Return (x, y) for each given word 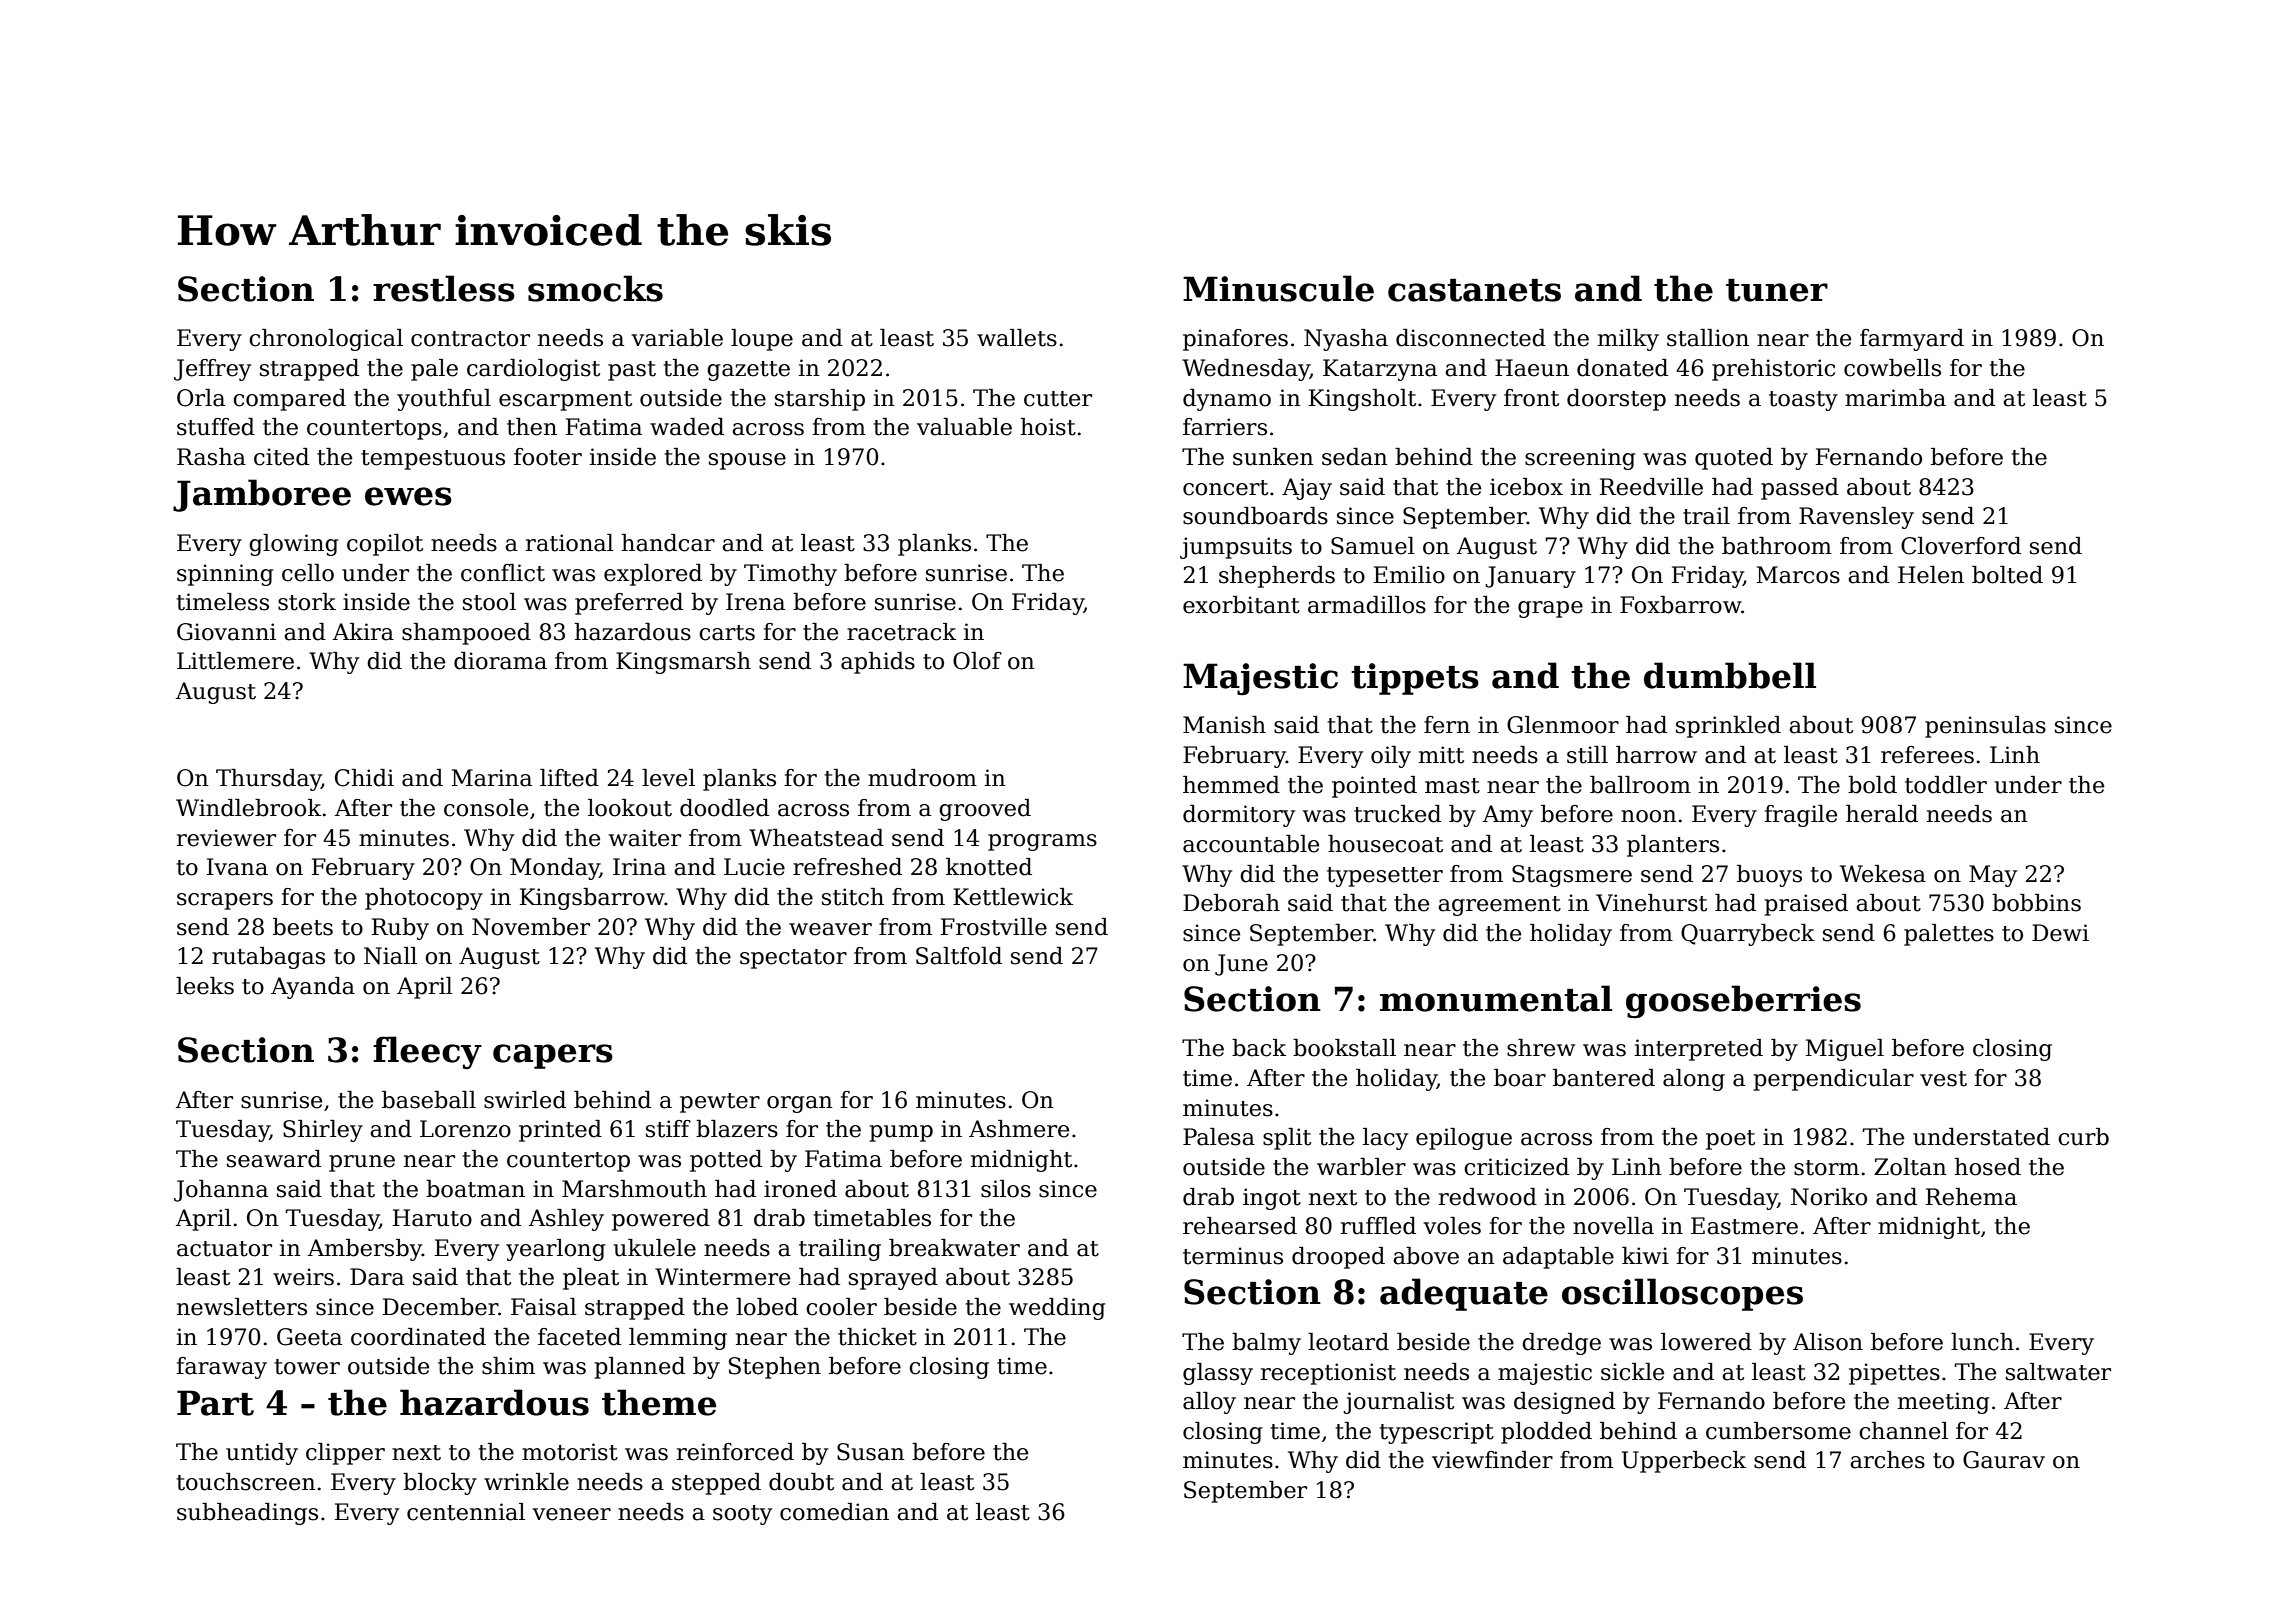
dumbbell (1730, 675)
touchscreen (246, 1482)
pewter (720, 1103)
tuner (1777, 290)
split (1287, 1139)
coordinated (418, 1337)
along (1694, 1080)
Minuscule (1278, 288)
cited (281, 457)
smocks (595, 288)
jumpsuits (1236, 548)
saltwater (2058, 1372)
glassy (1218, 1374)
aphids (878, 663)
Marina (492, 778)
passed (1800, 489)
